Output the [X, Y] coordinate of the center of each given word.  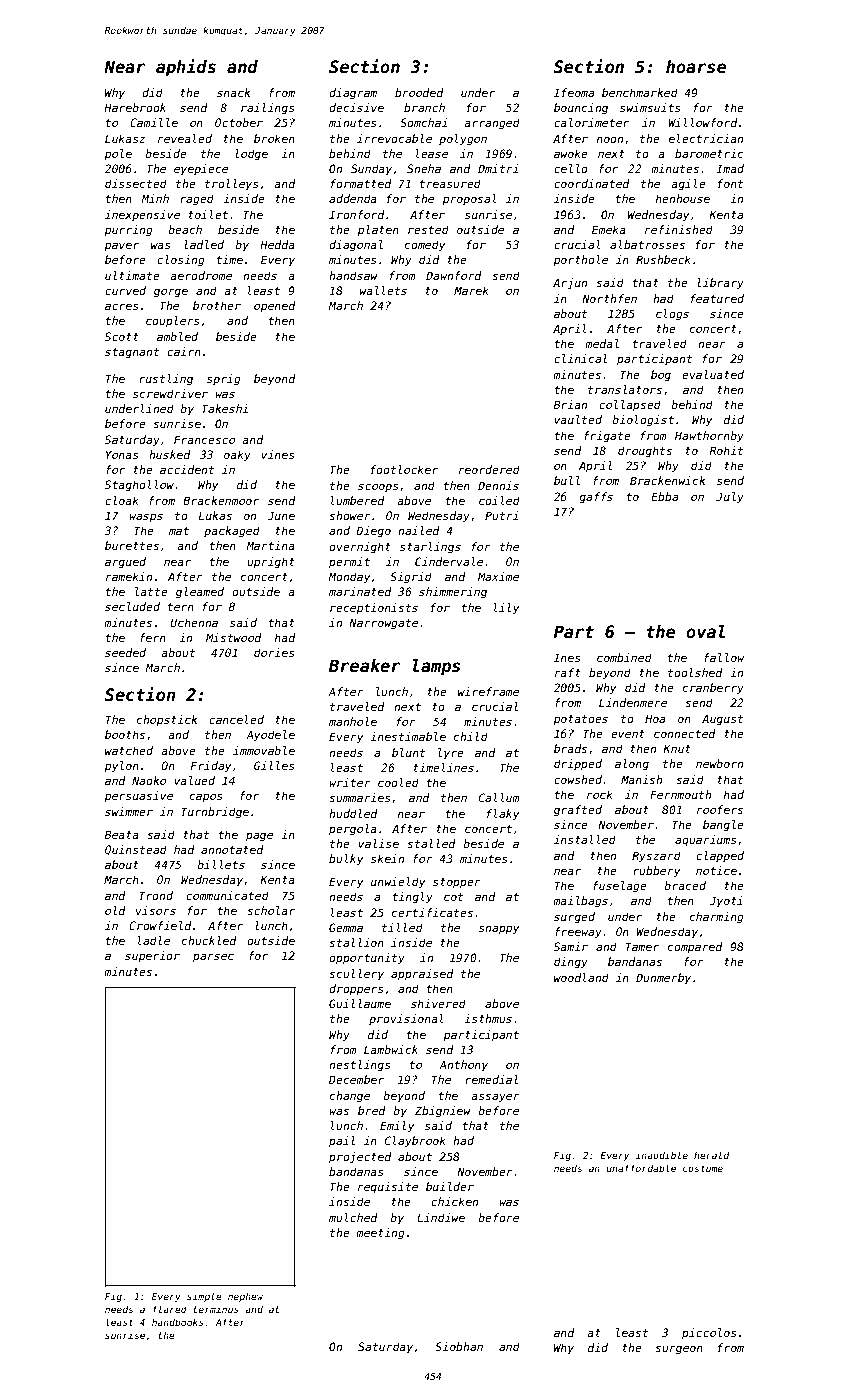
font [730, 183]
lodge [251, 155]
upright [271, 563]
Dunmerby [663, 979]
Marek [471, 290]
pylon [121, 767]
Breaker [365, 666]
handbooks [178, 1322]
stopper [457, 883]
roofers [720, 809]
